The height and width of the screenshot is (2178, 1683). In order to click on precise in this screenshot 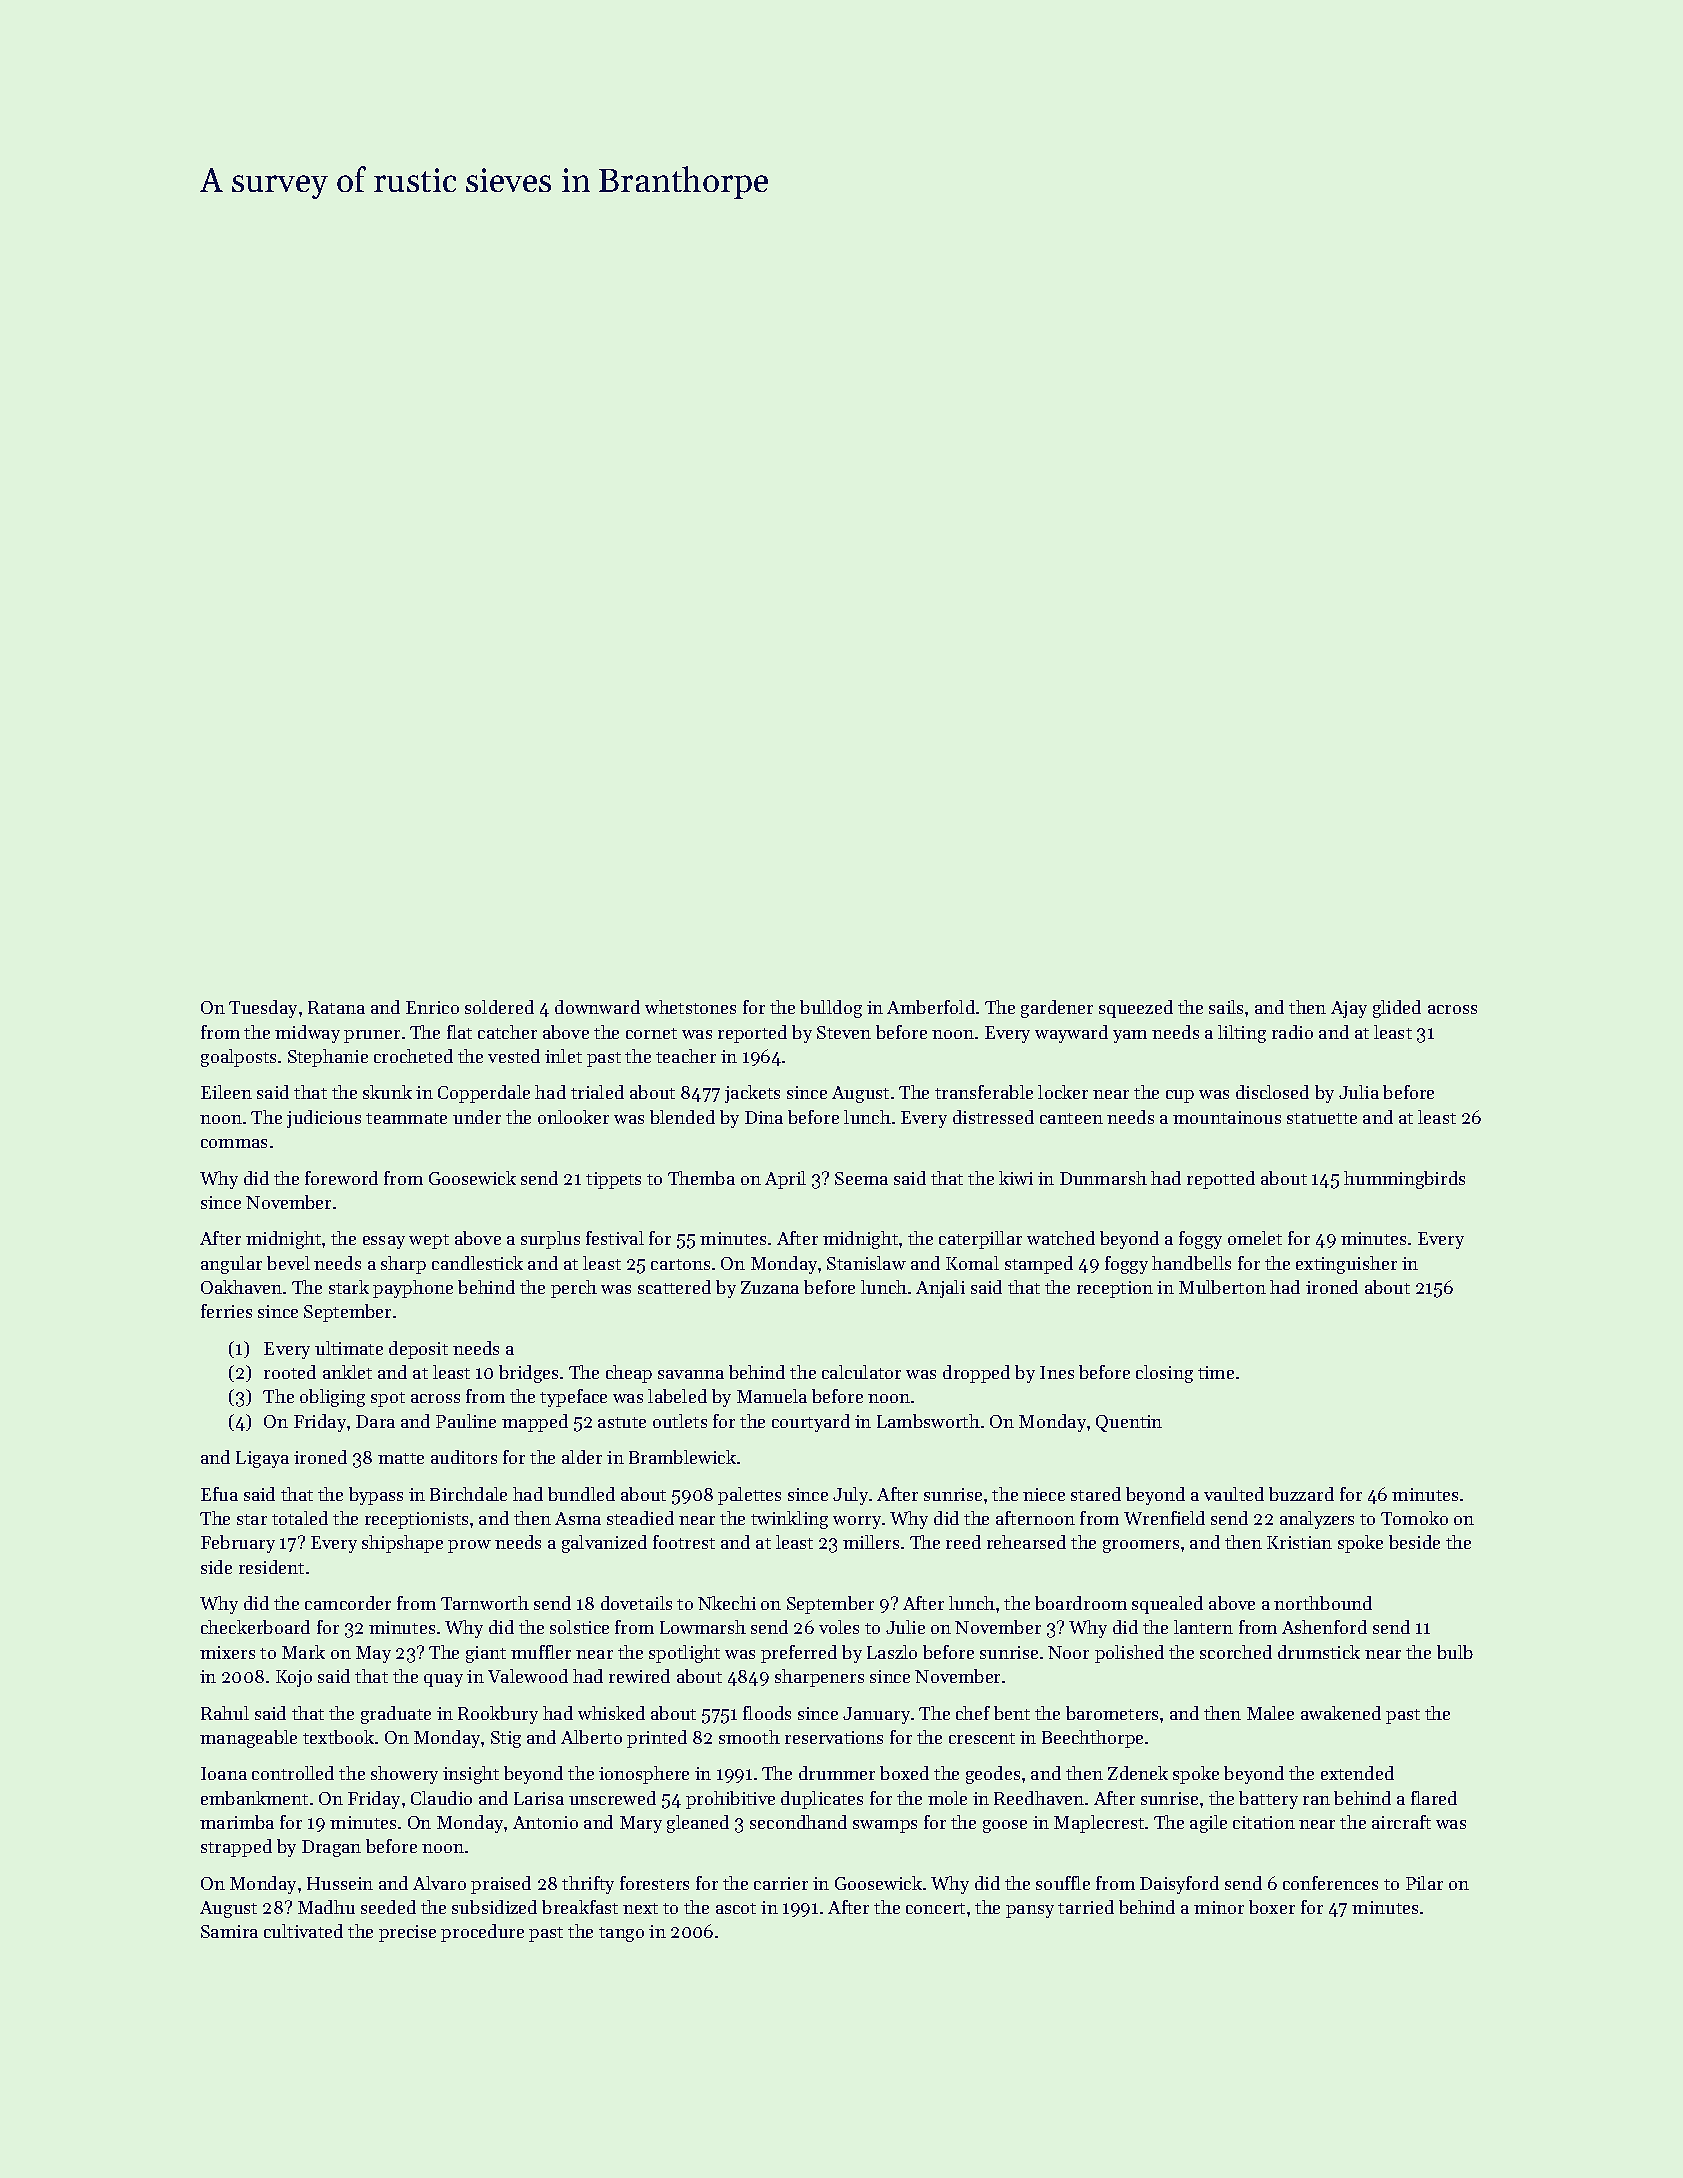, I will do `click(407, 1933)`.
